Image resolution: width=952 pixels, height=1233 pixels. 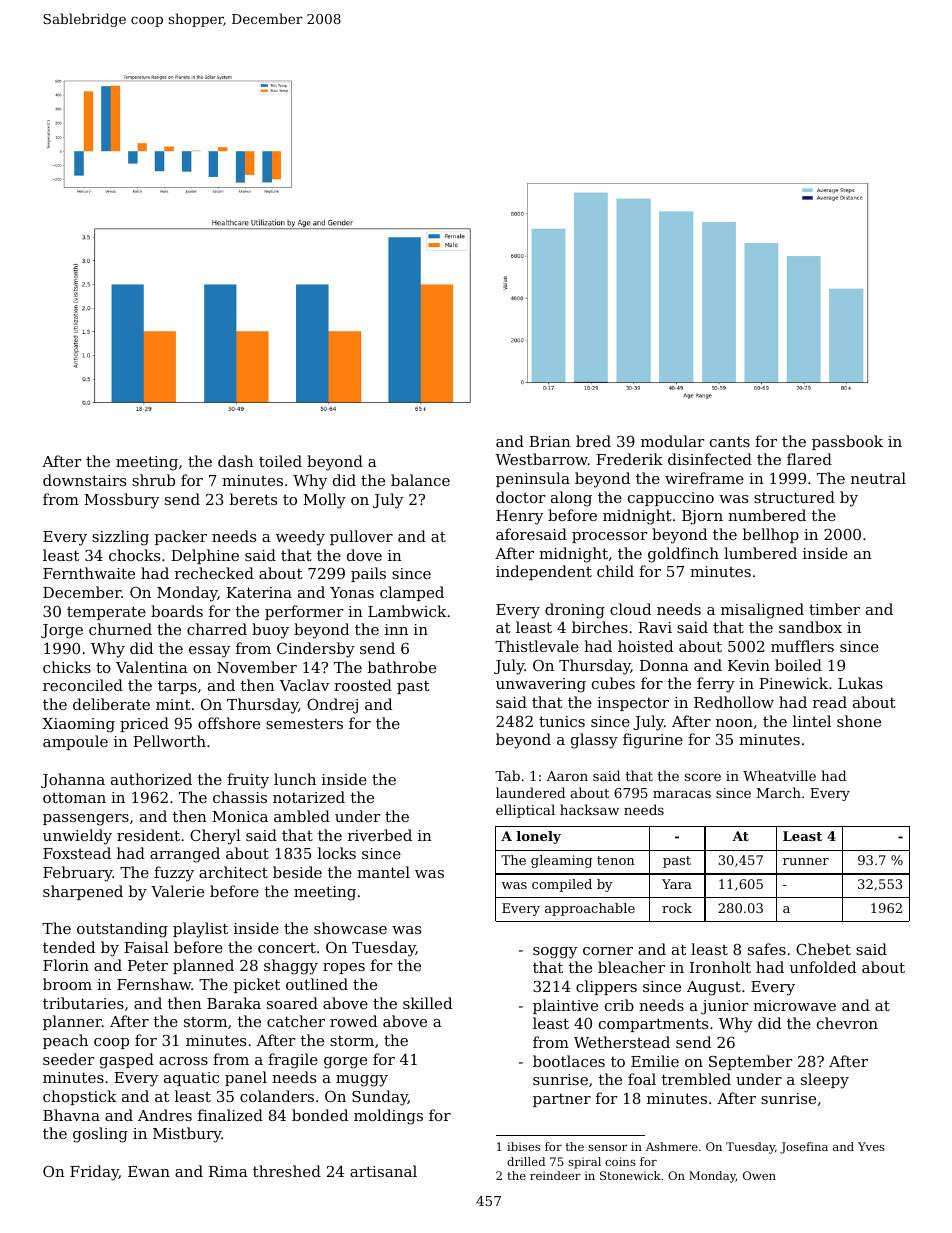 What do you see at coordinates (120, 629) in the page?
I see `churned` at bounding box center [120, 629].
